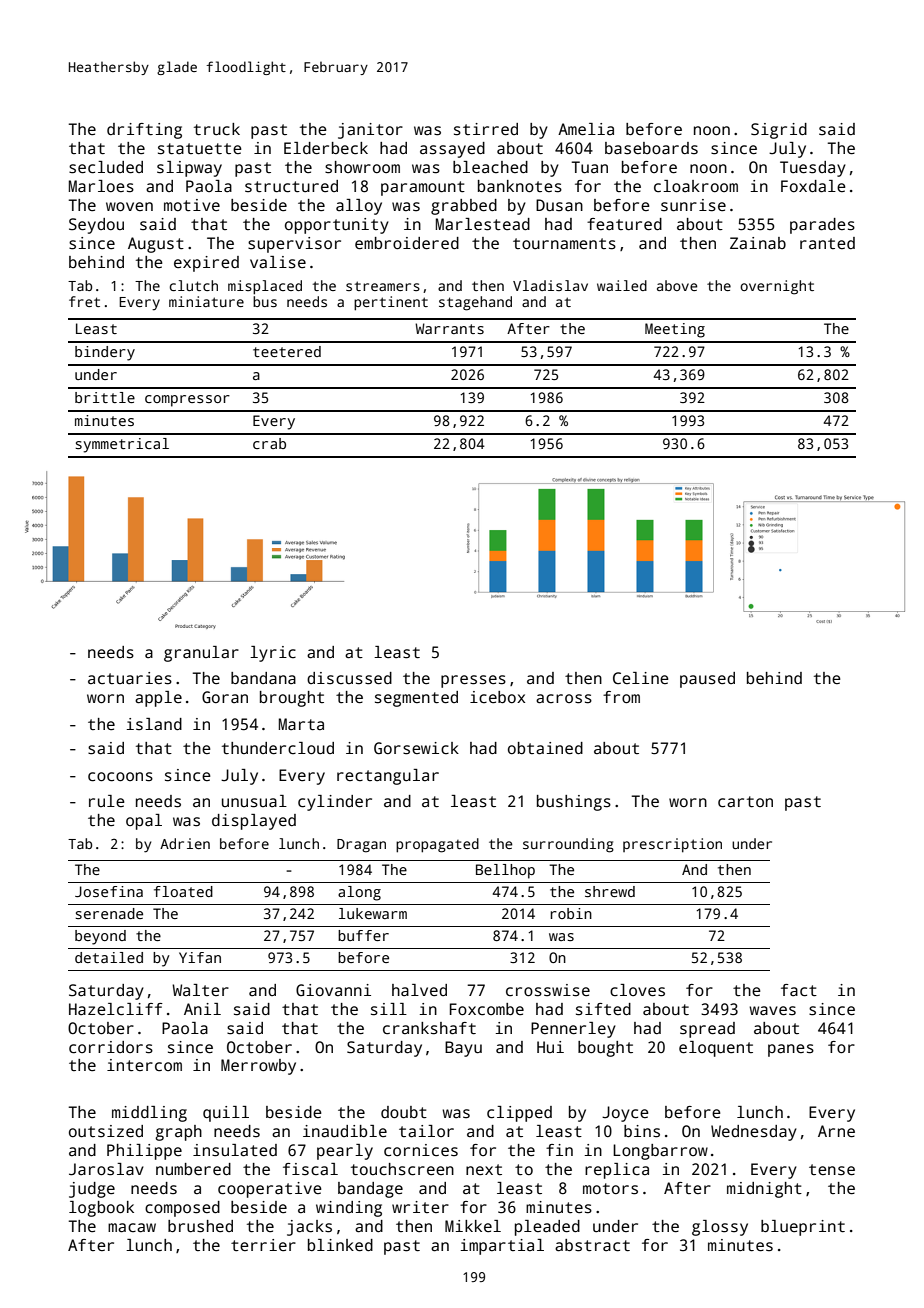  What do you see at coordinates (391, 303) in the image?
I see `pertinent` at bounding box center [391, 303].
